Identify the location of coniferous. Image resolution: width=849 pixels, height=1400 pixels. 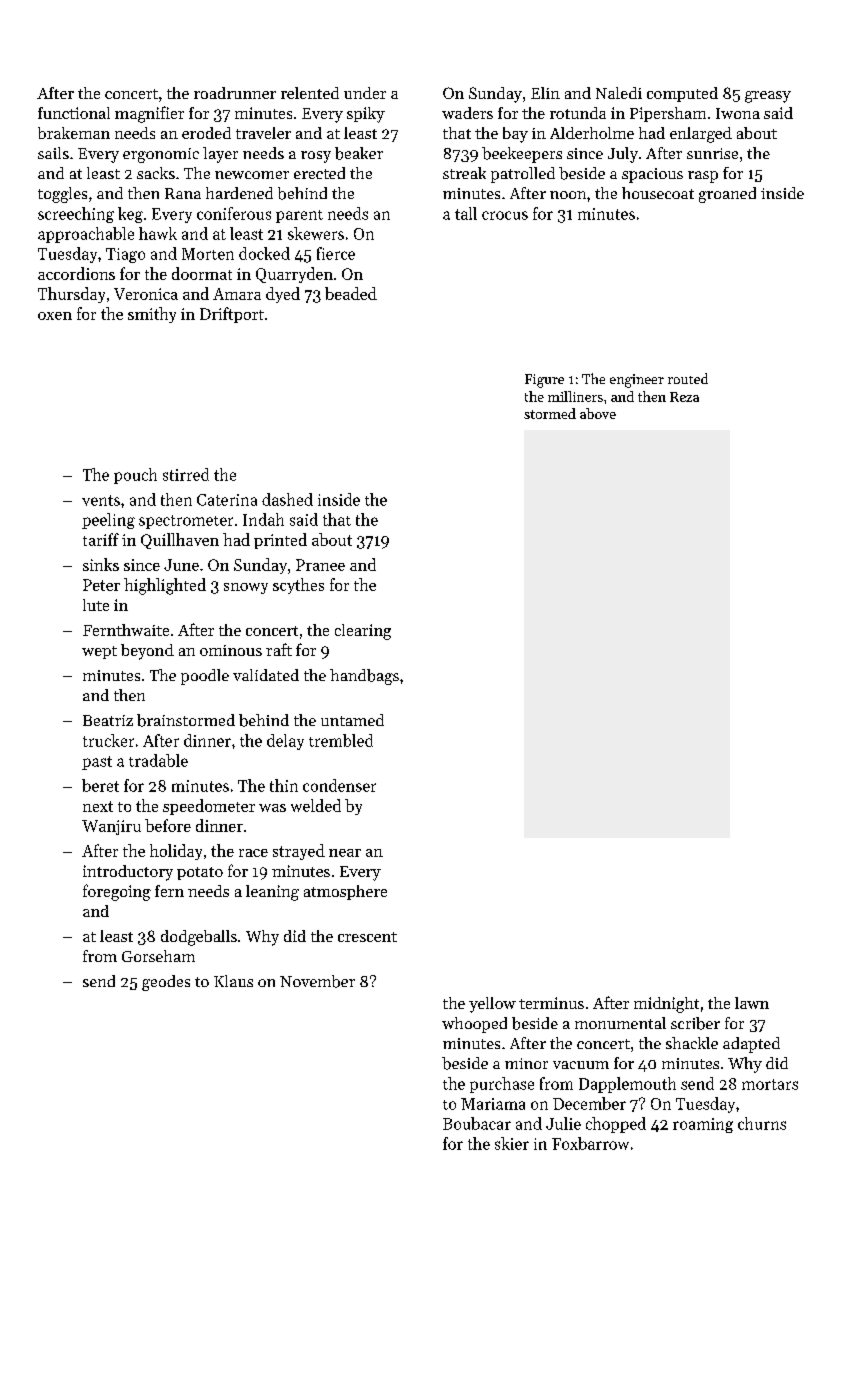
(234, 213).
